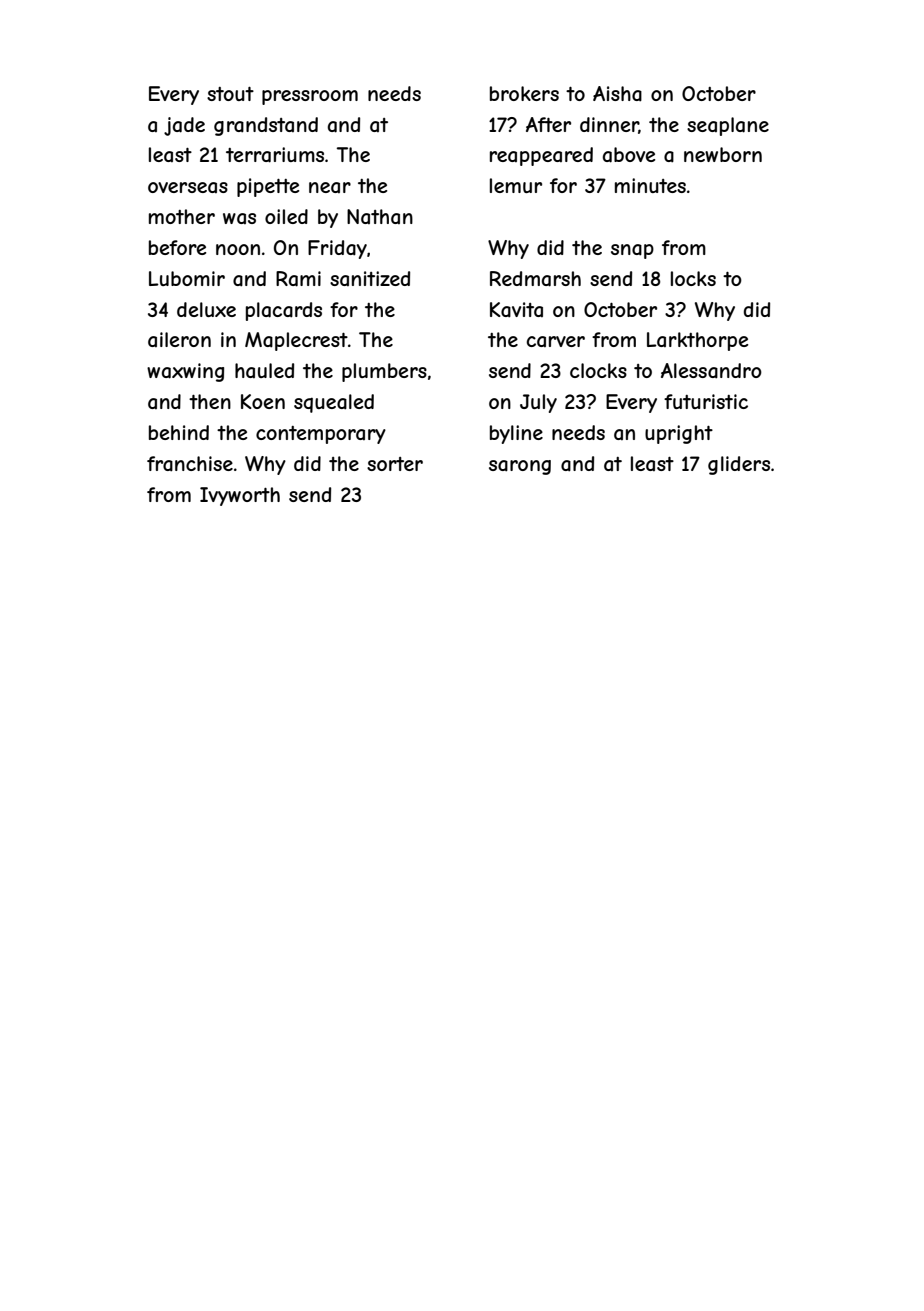  I want to click on Aisha, so click(617, 94).
